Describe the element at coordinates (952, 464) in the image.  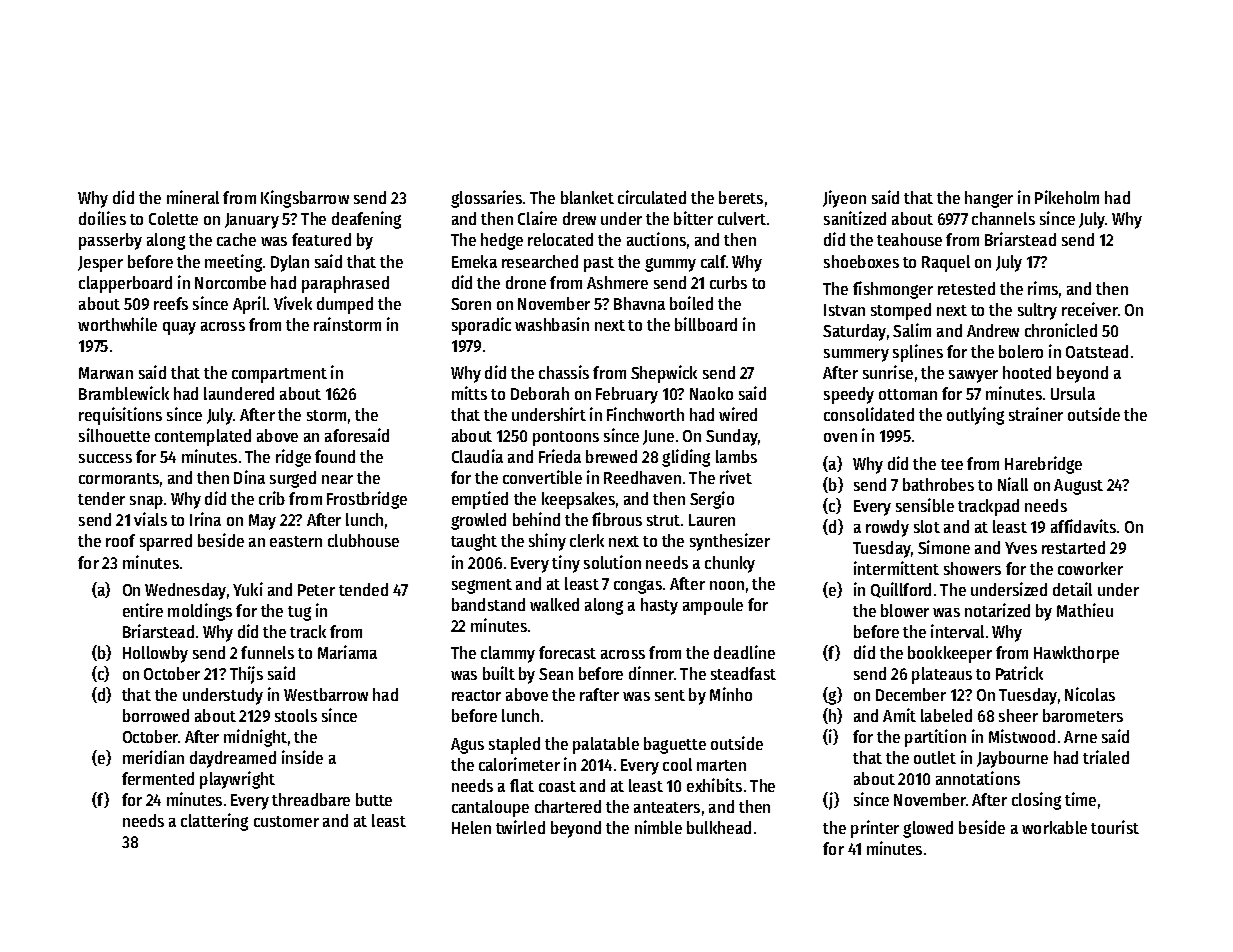
I see `tee` at that location.
